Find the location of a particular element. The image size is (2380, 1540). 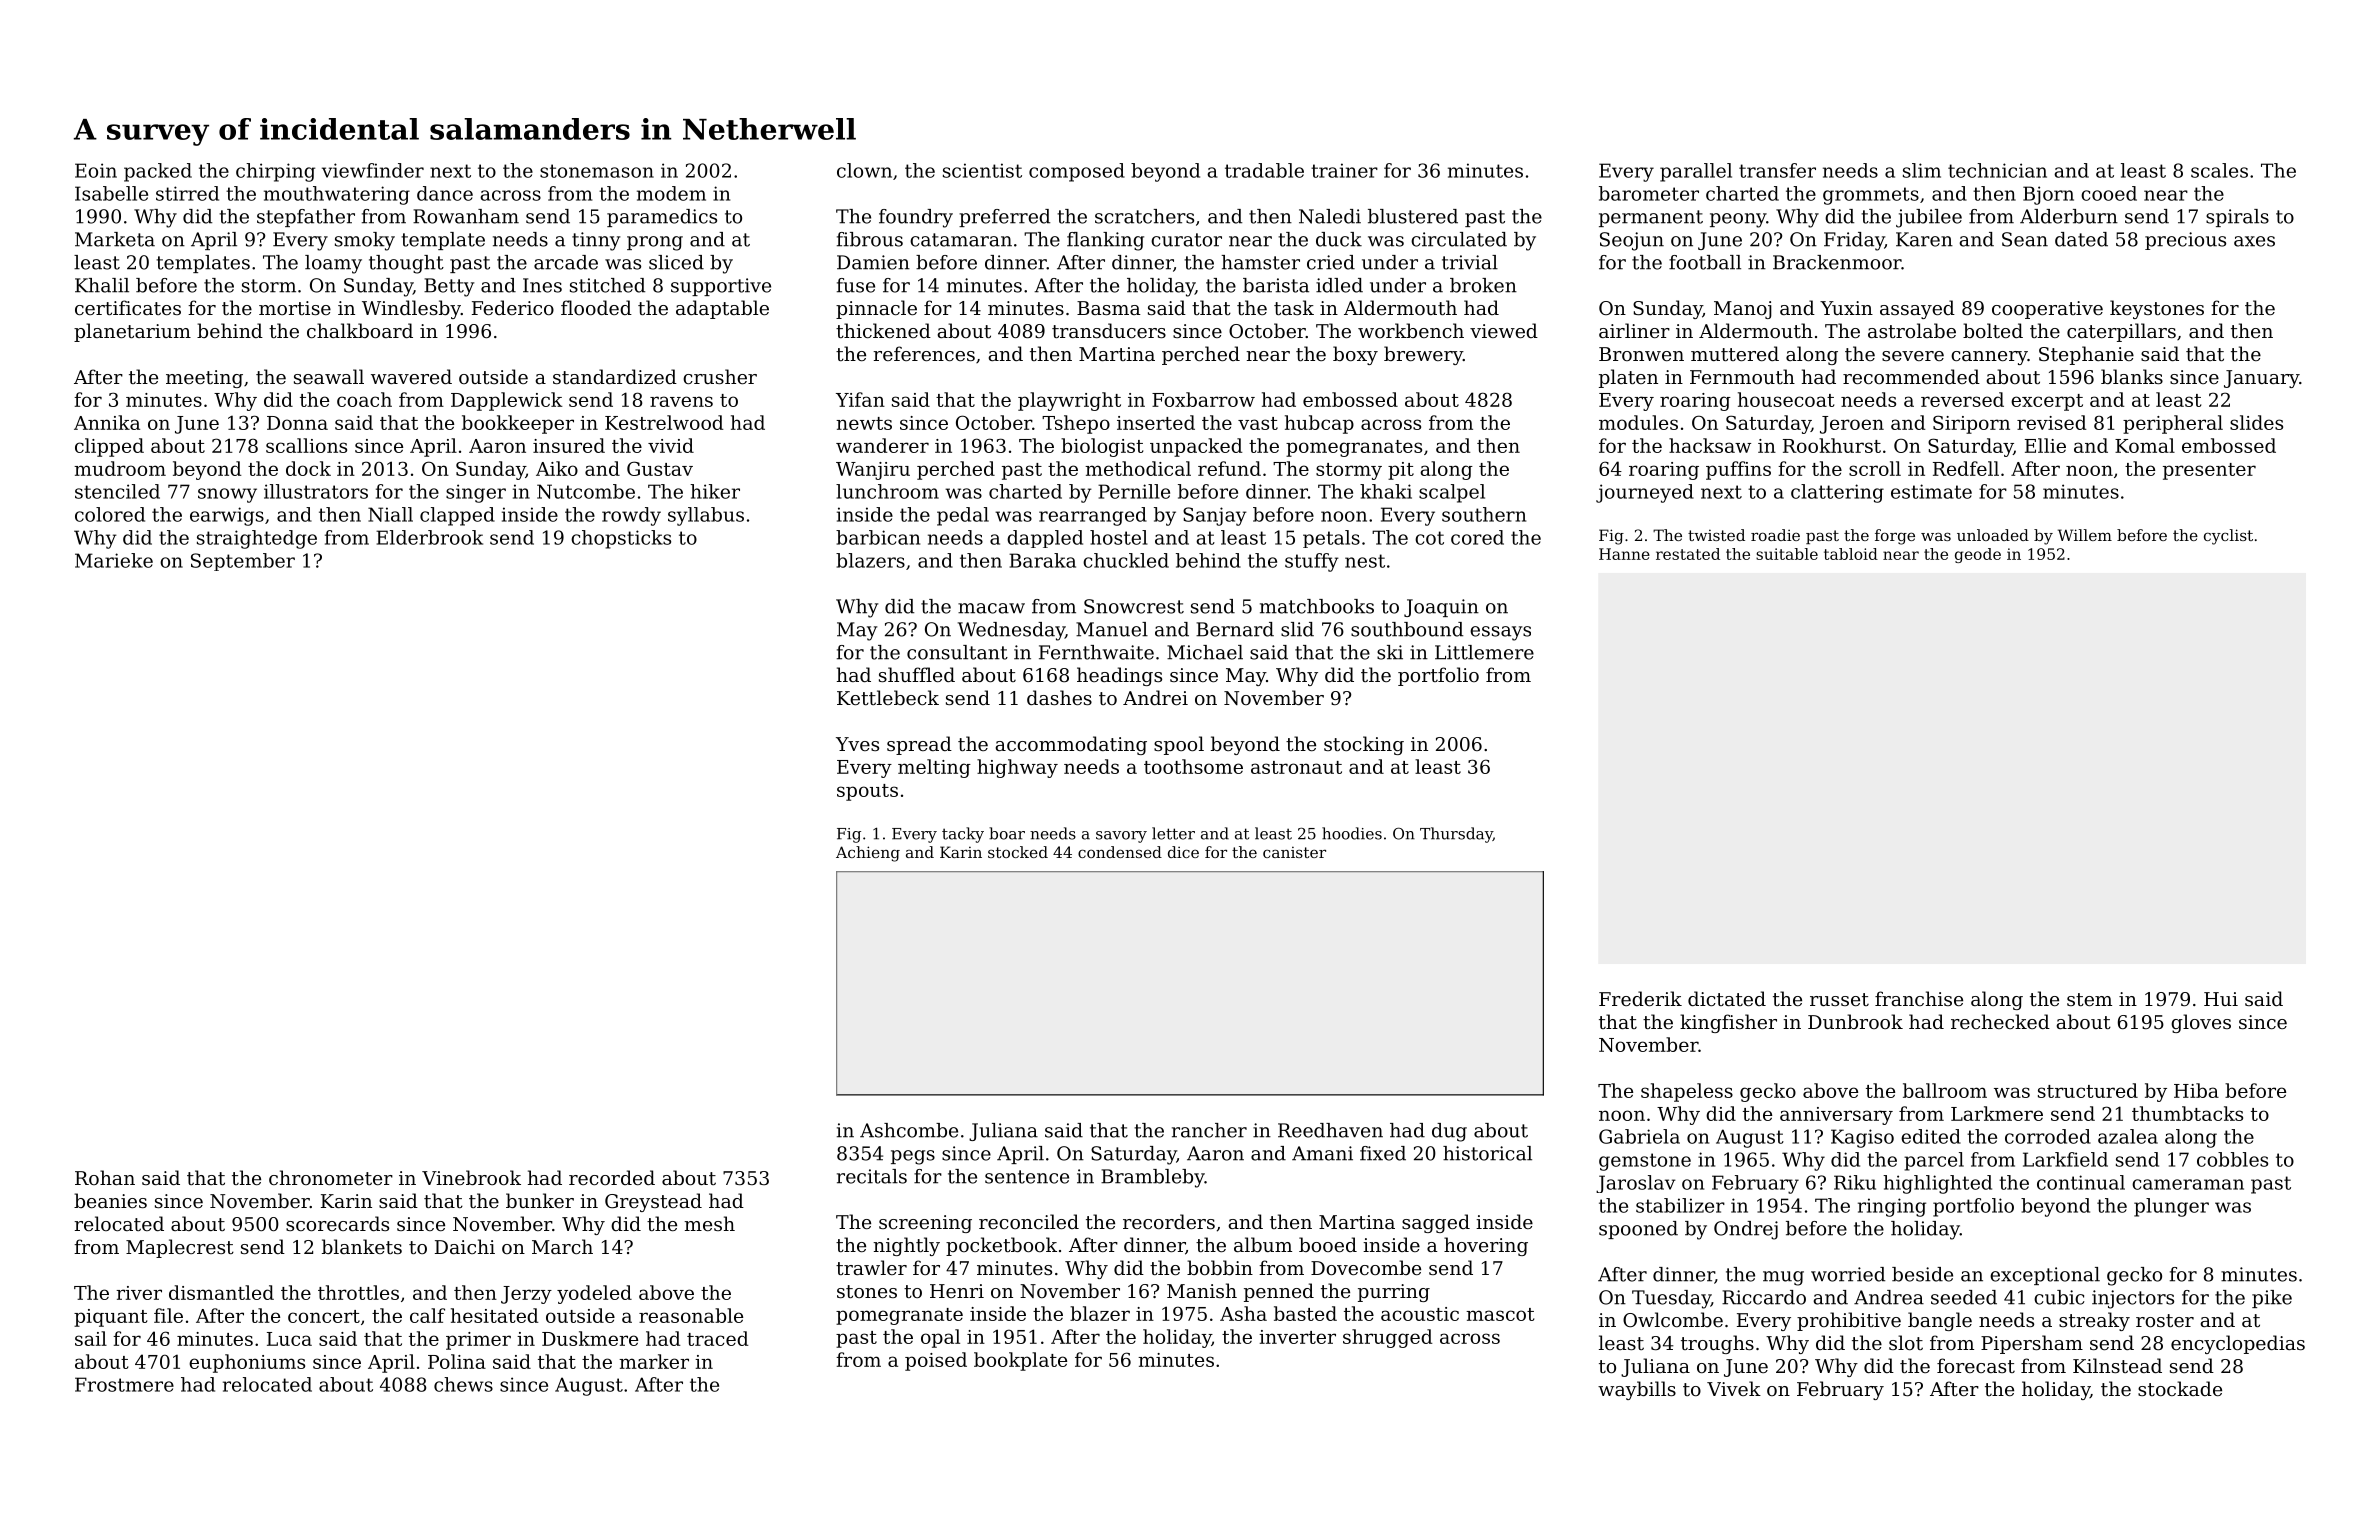

Achieng is located at coordinates (868, 854).
